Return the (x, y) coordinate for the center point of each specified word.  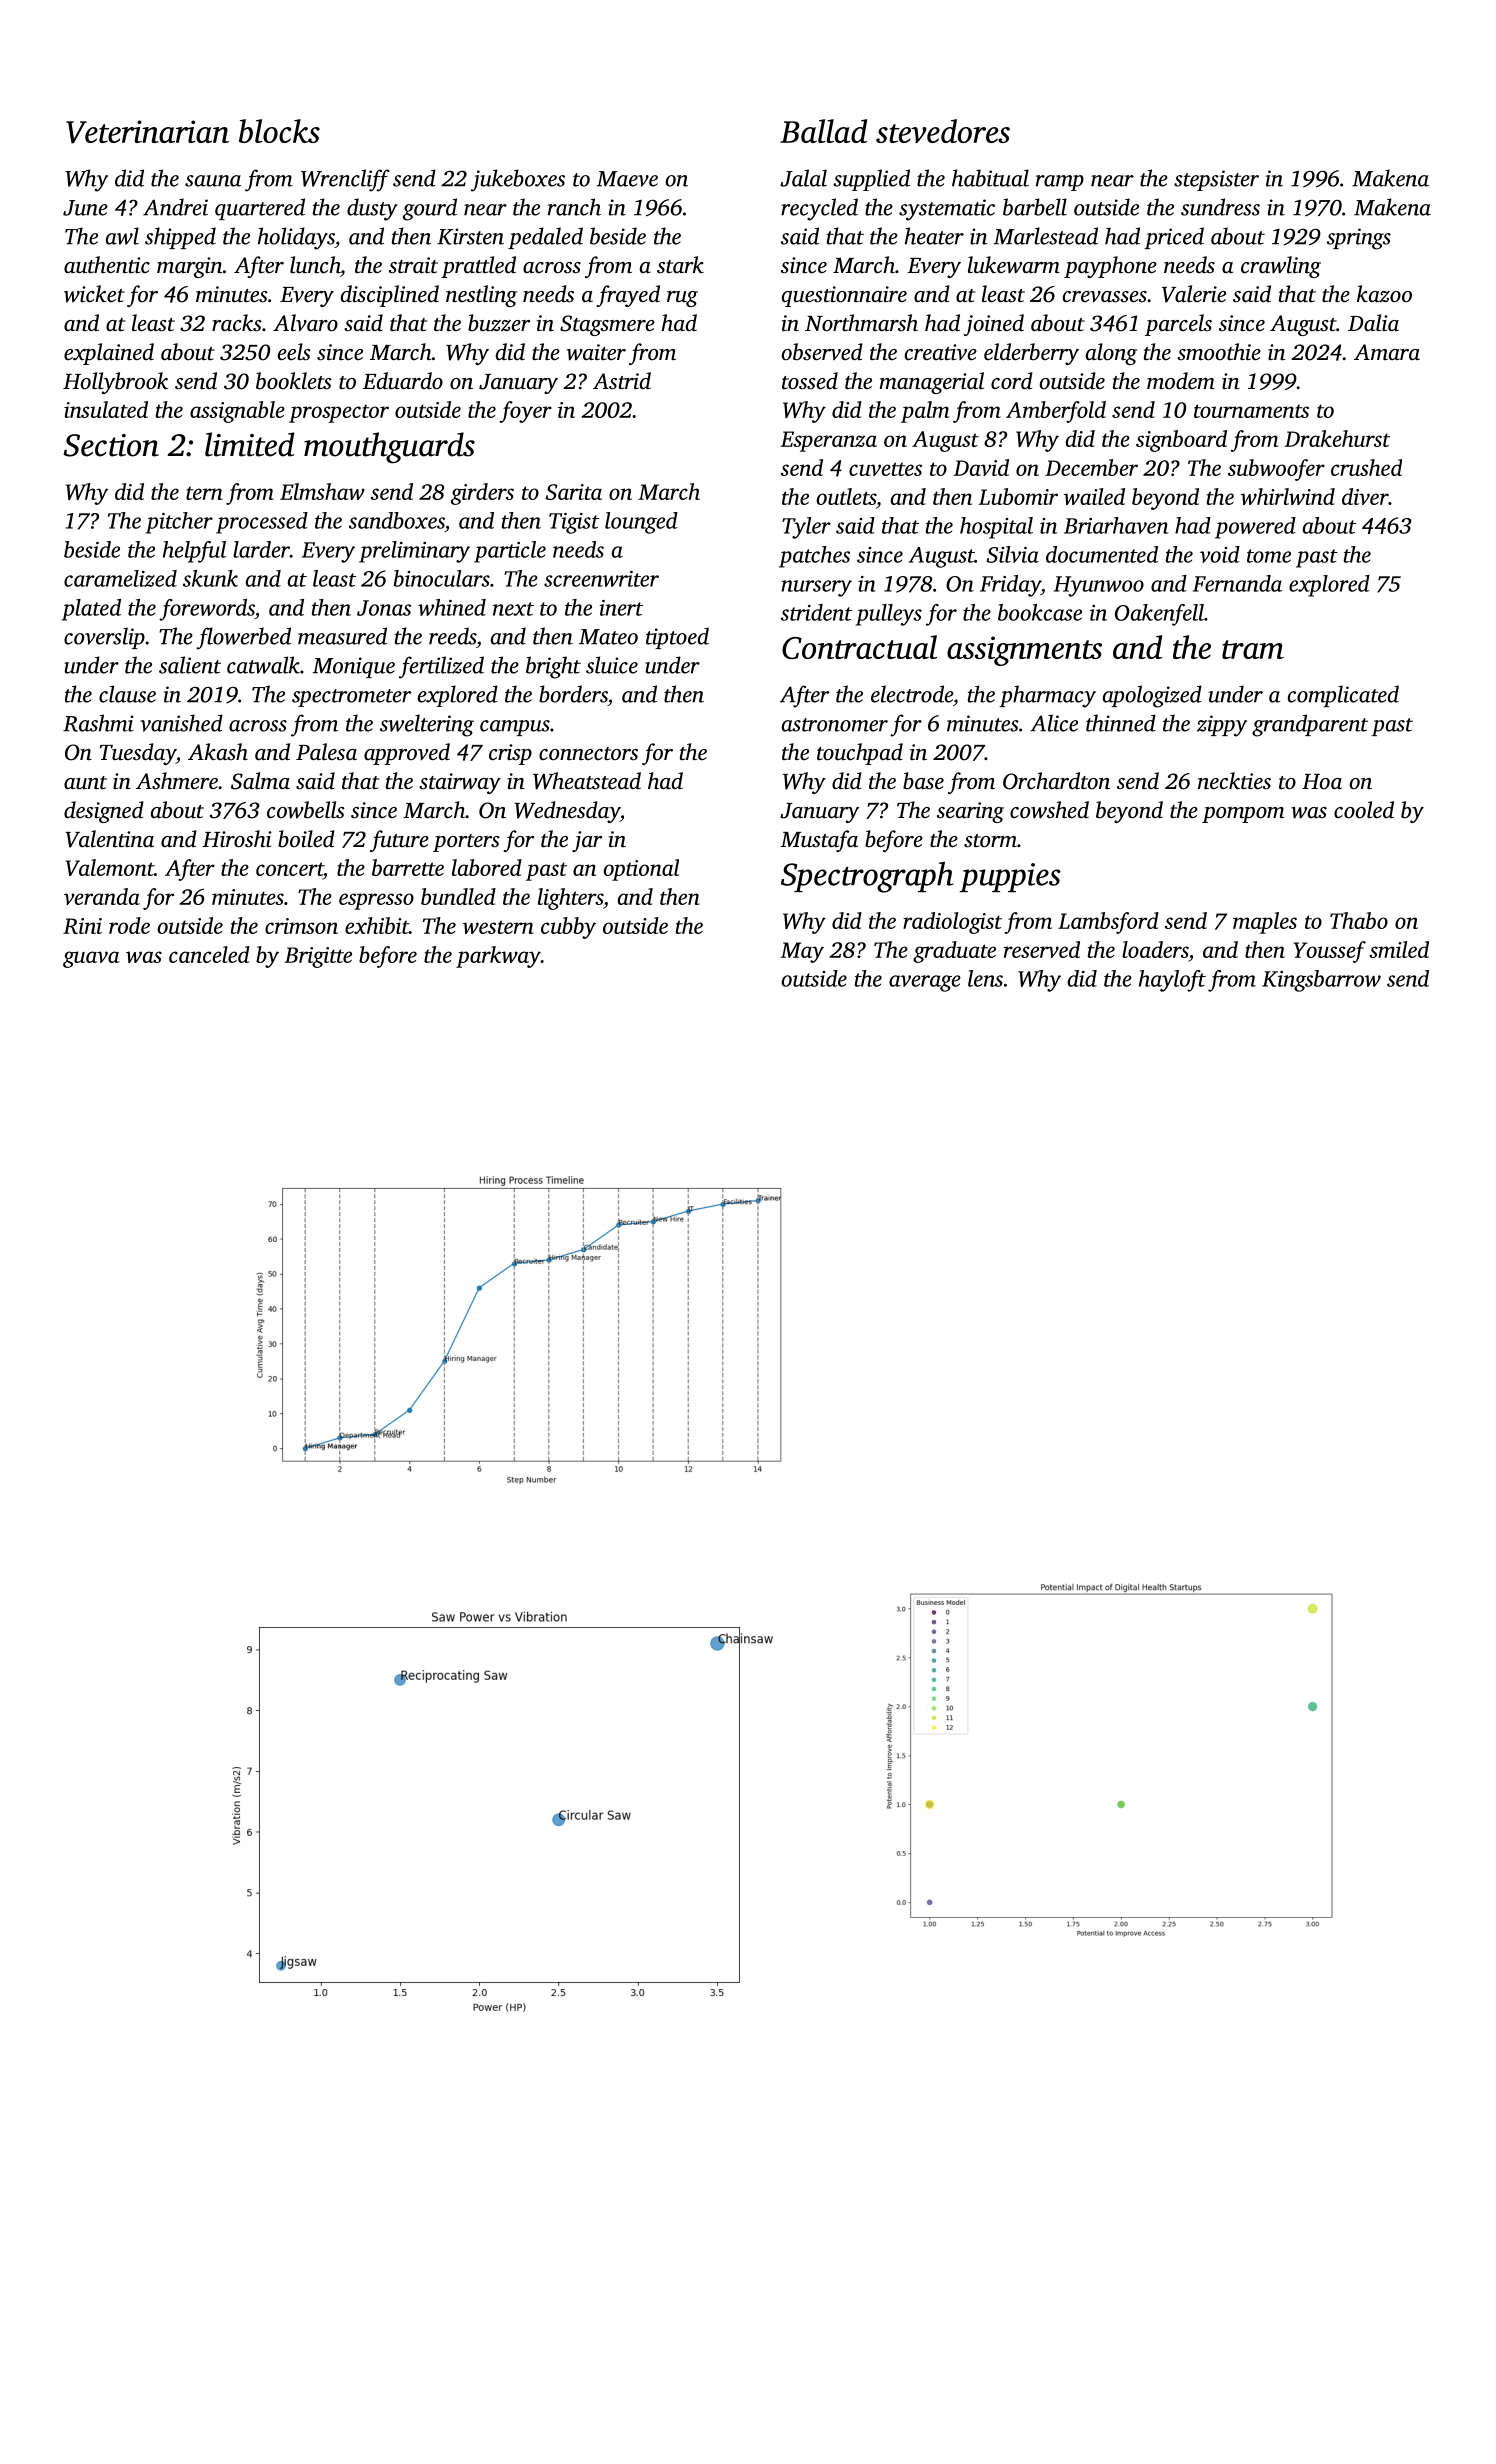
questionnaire (844, 296)
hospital (996, 528)
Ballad (823, 131)
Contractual (859, 647)
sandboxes (397, 520)
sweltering (427, 725)
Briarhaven (1116, 525)
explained (109, 354)
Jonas (384, 608)
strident (816, 612)
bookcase (1040, 612)
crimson (301, 926)
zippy (1222, 726)
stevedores (943, 131)
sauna (213, 181)
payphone (1110, 267)
